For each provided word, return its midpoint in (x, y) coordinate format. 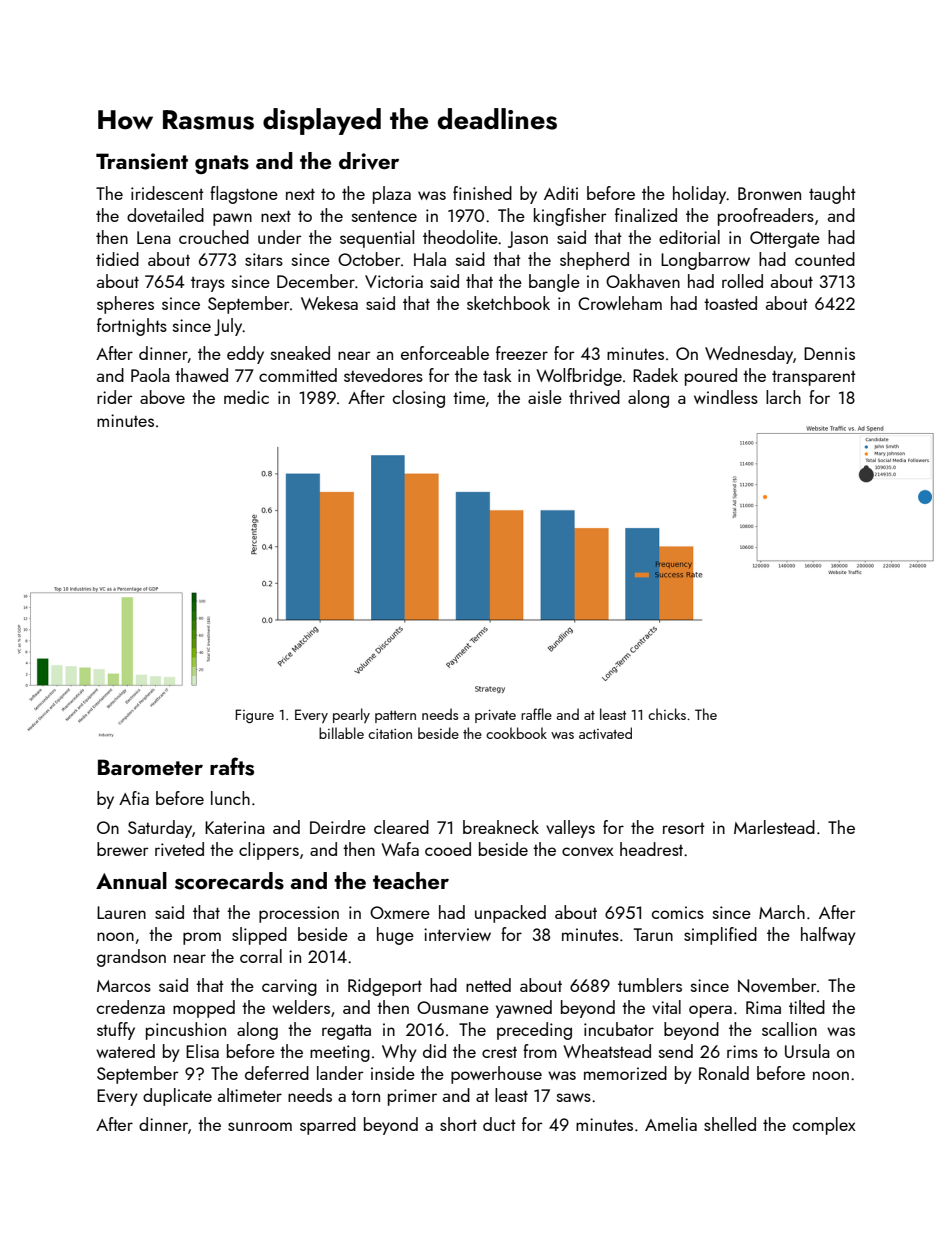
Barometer (150, 767)
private (495, 716)
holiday (700, 195)
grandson (131, 958)
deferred (277, 1073)
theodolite (460, 237)
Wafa (400, 849)
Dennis (829, 353)
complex (824, 1126)
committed (298, 375)
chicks (667, 714)
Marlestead (774, 827)
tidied (117, 259)
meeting (340, 1053)
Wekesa (329, 303)
